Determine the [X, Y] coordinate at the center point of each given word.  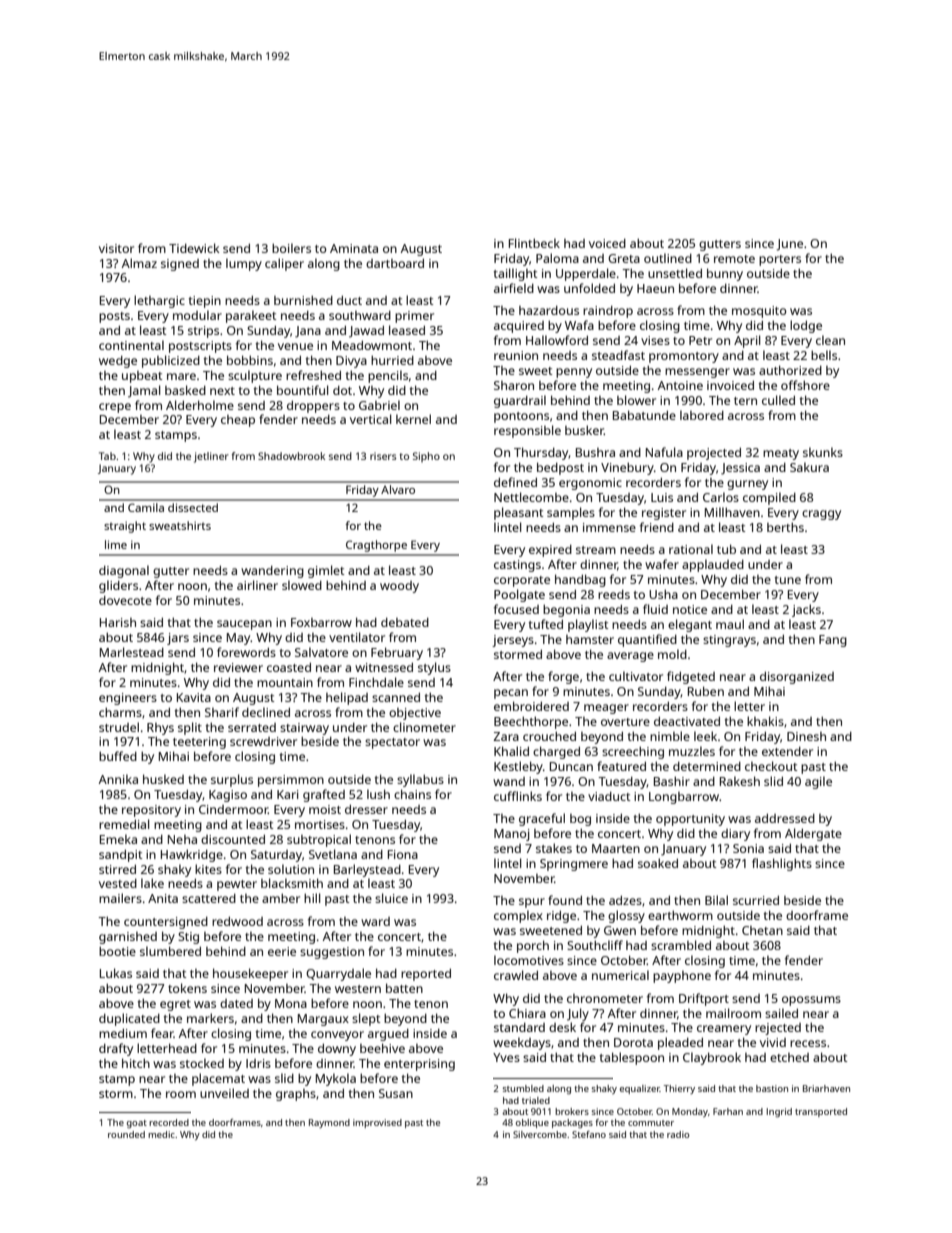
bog [580, 820]
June [789, 245]
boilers [291, 248]
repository [151, 811]
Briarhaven [826, 1088]
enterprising [419, 1065]
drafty [116, 1049]
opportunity [690, 820]
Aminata [354, 248]
